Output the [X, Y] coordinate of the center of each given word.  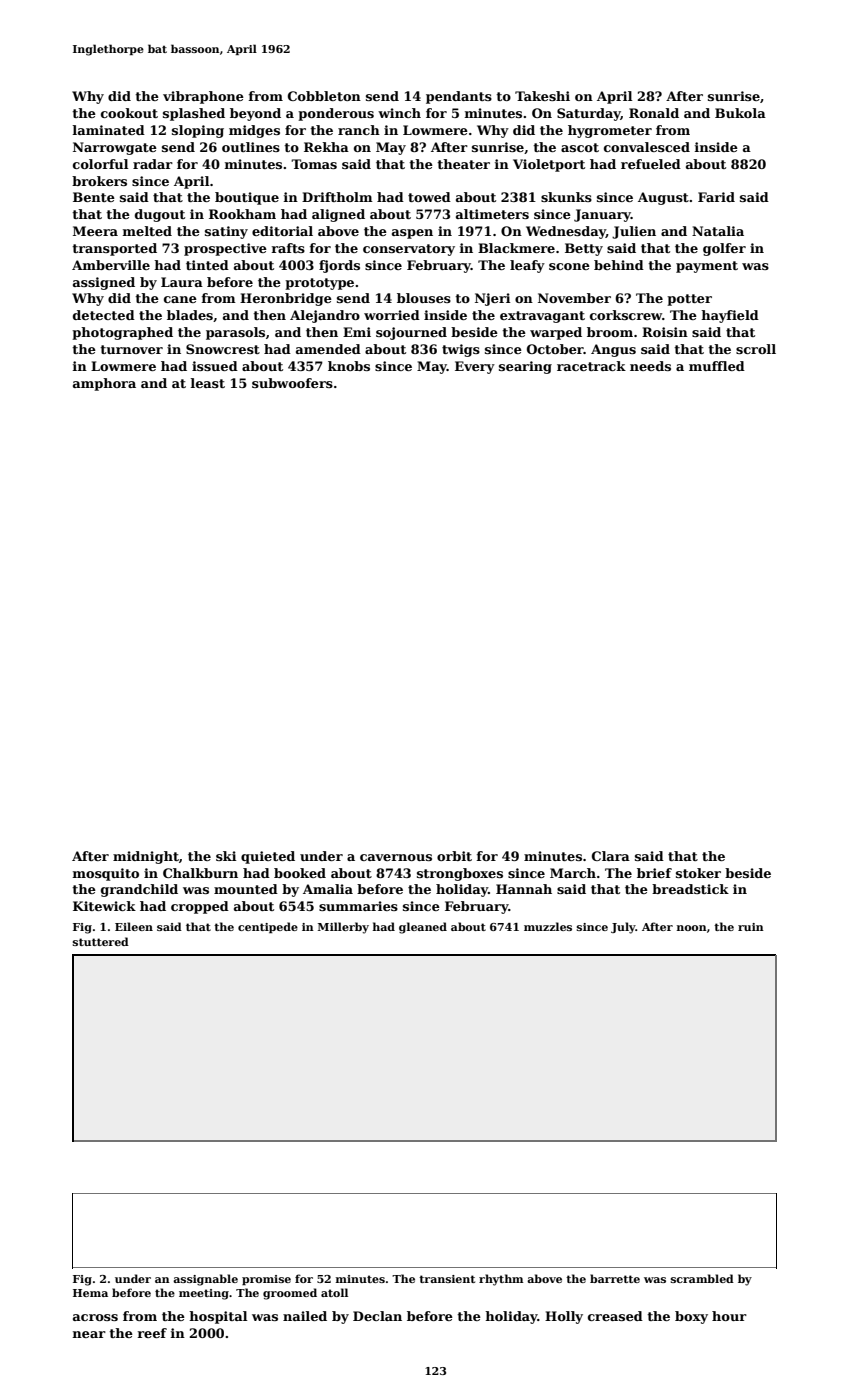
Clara [611, 856]
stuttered [101, 941]
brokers [99, 181]
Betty [584, 249]
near [89, 1334]
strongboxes [460, 874]
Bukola [740, 113]
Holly [564, 1317]
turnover [131, 349]
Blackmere [516, 248]
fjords [339, 266]
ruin [751, 927]
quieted [268, 857]
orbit [454, 856]
